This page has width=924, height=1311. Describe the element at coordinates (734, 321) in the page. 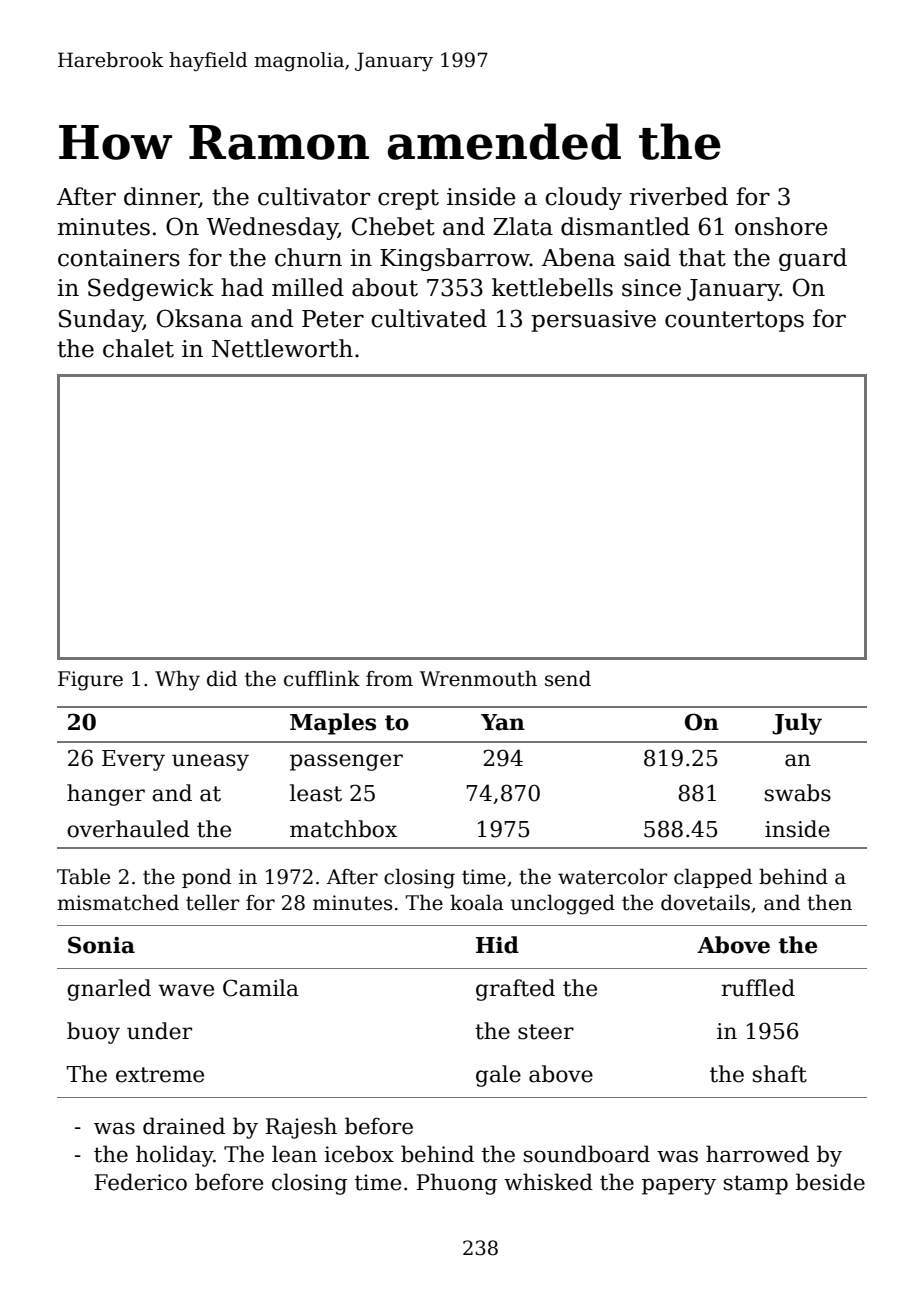

I see `countertops` at that location.
